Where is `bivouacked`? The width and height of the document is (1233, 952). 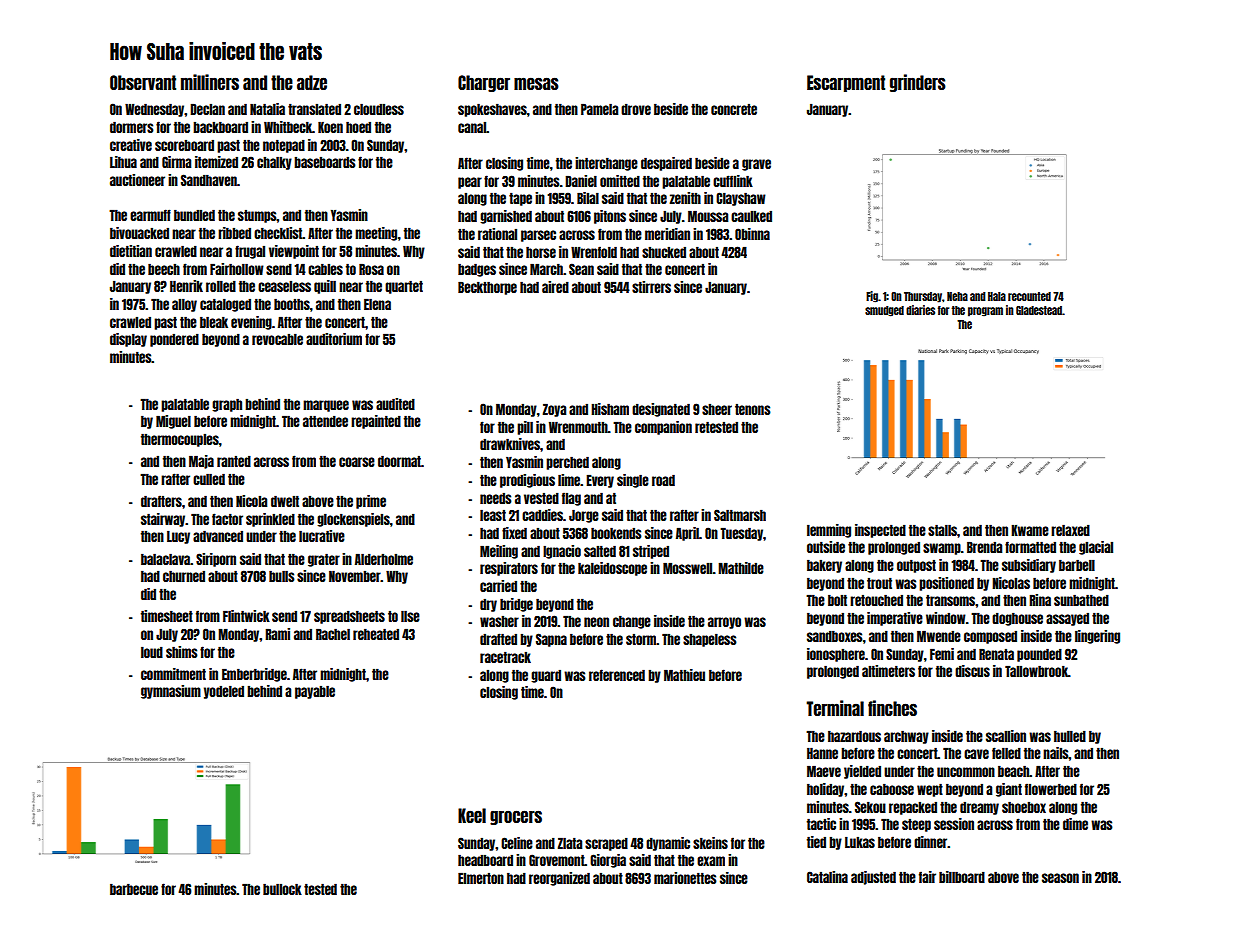
bivouacked is located at coordinates (139, 233).
